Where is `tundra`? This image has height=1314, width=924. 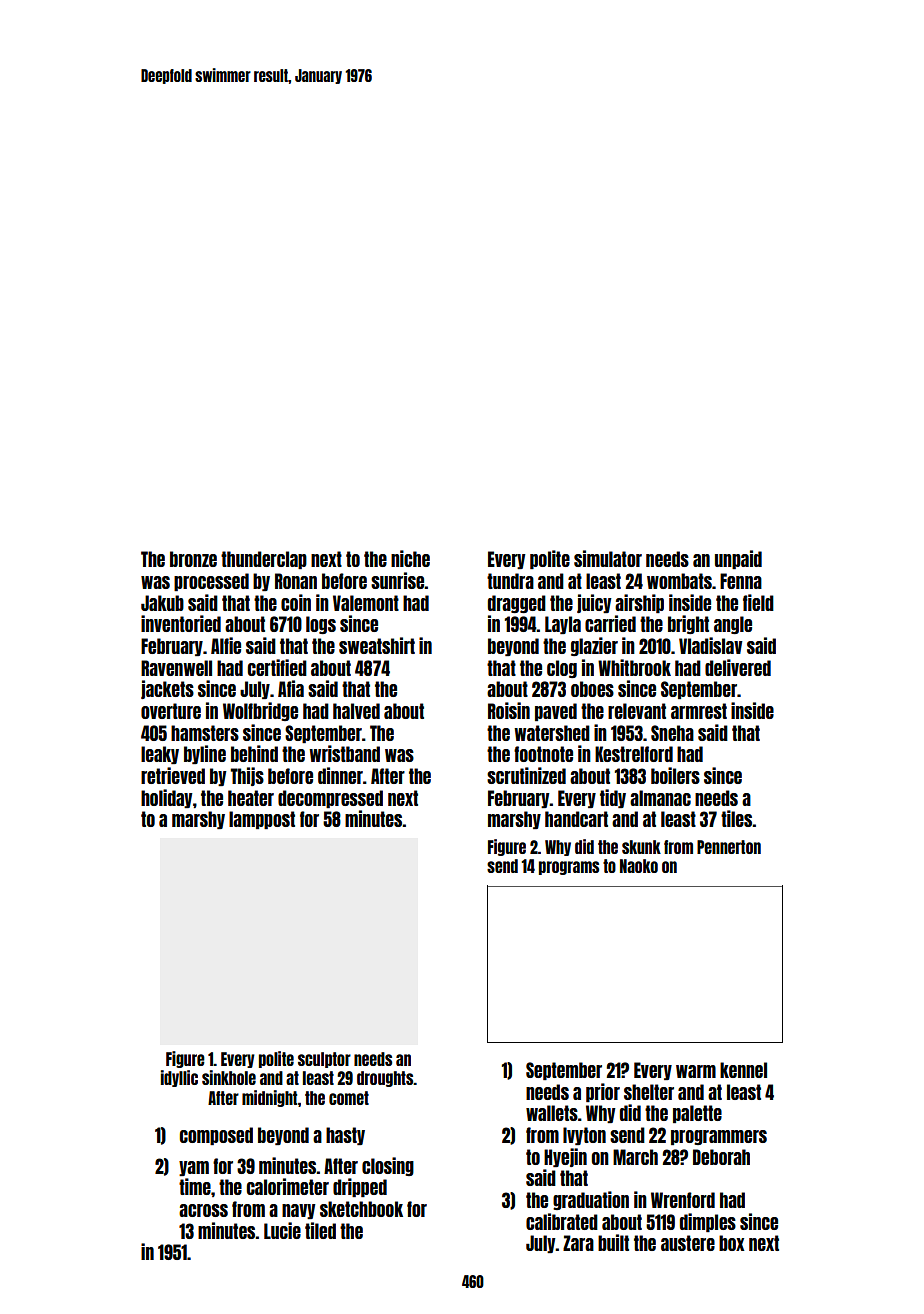
tundra is located at coordinates (510, 581).
